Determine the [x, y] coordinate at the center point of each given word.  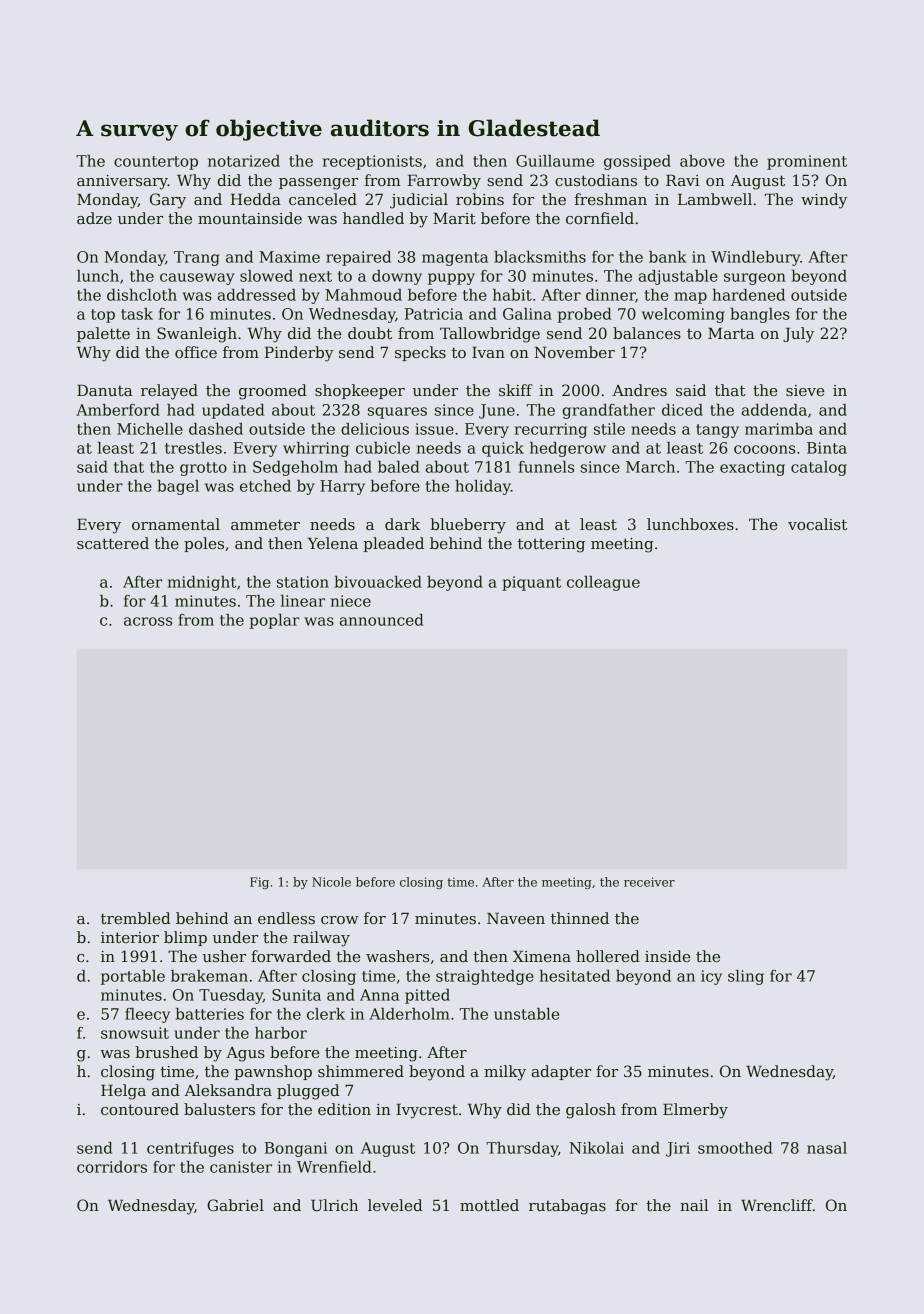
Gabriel [235, 1205]
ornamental [176, 524]
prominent [807, 162]
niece [351, 601]
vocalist [817, 524]
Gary [168, 201]
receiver [649, 882]
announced [382, 620]
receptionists [372, 162]
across [148, 621]
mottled [489, 1205]
